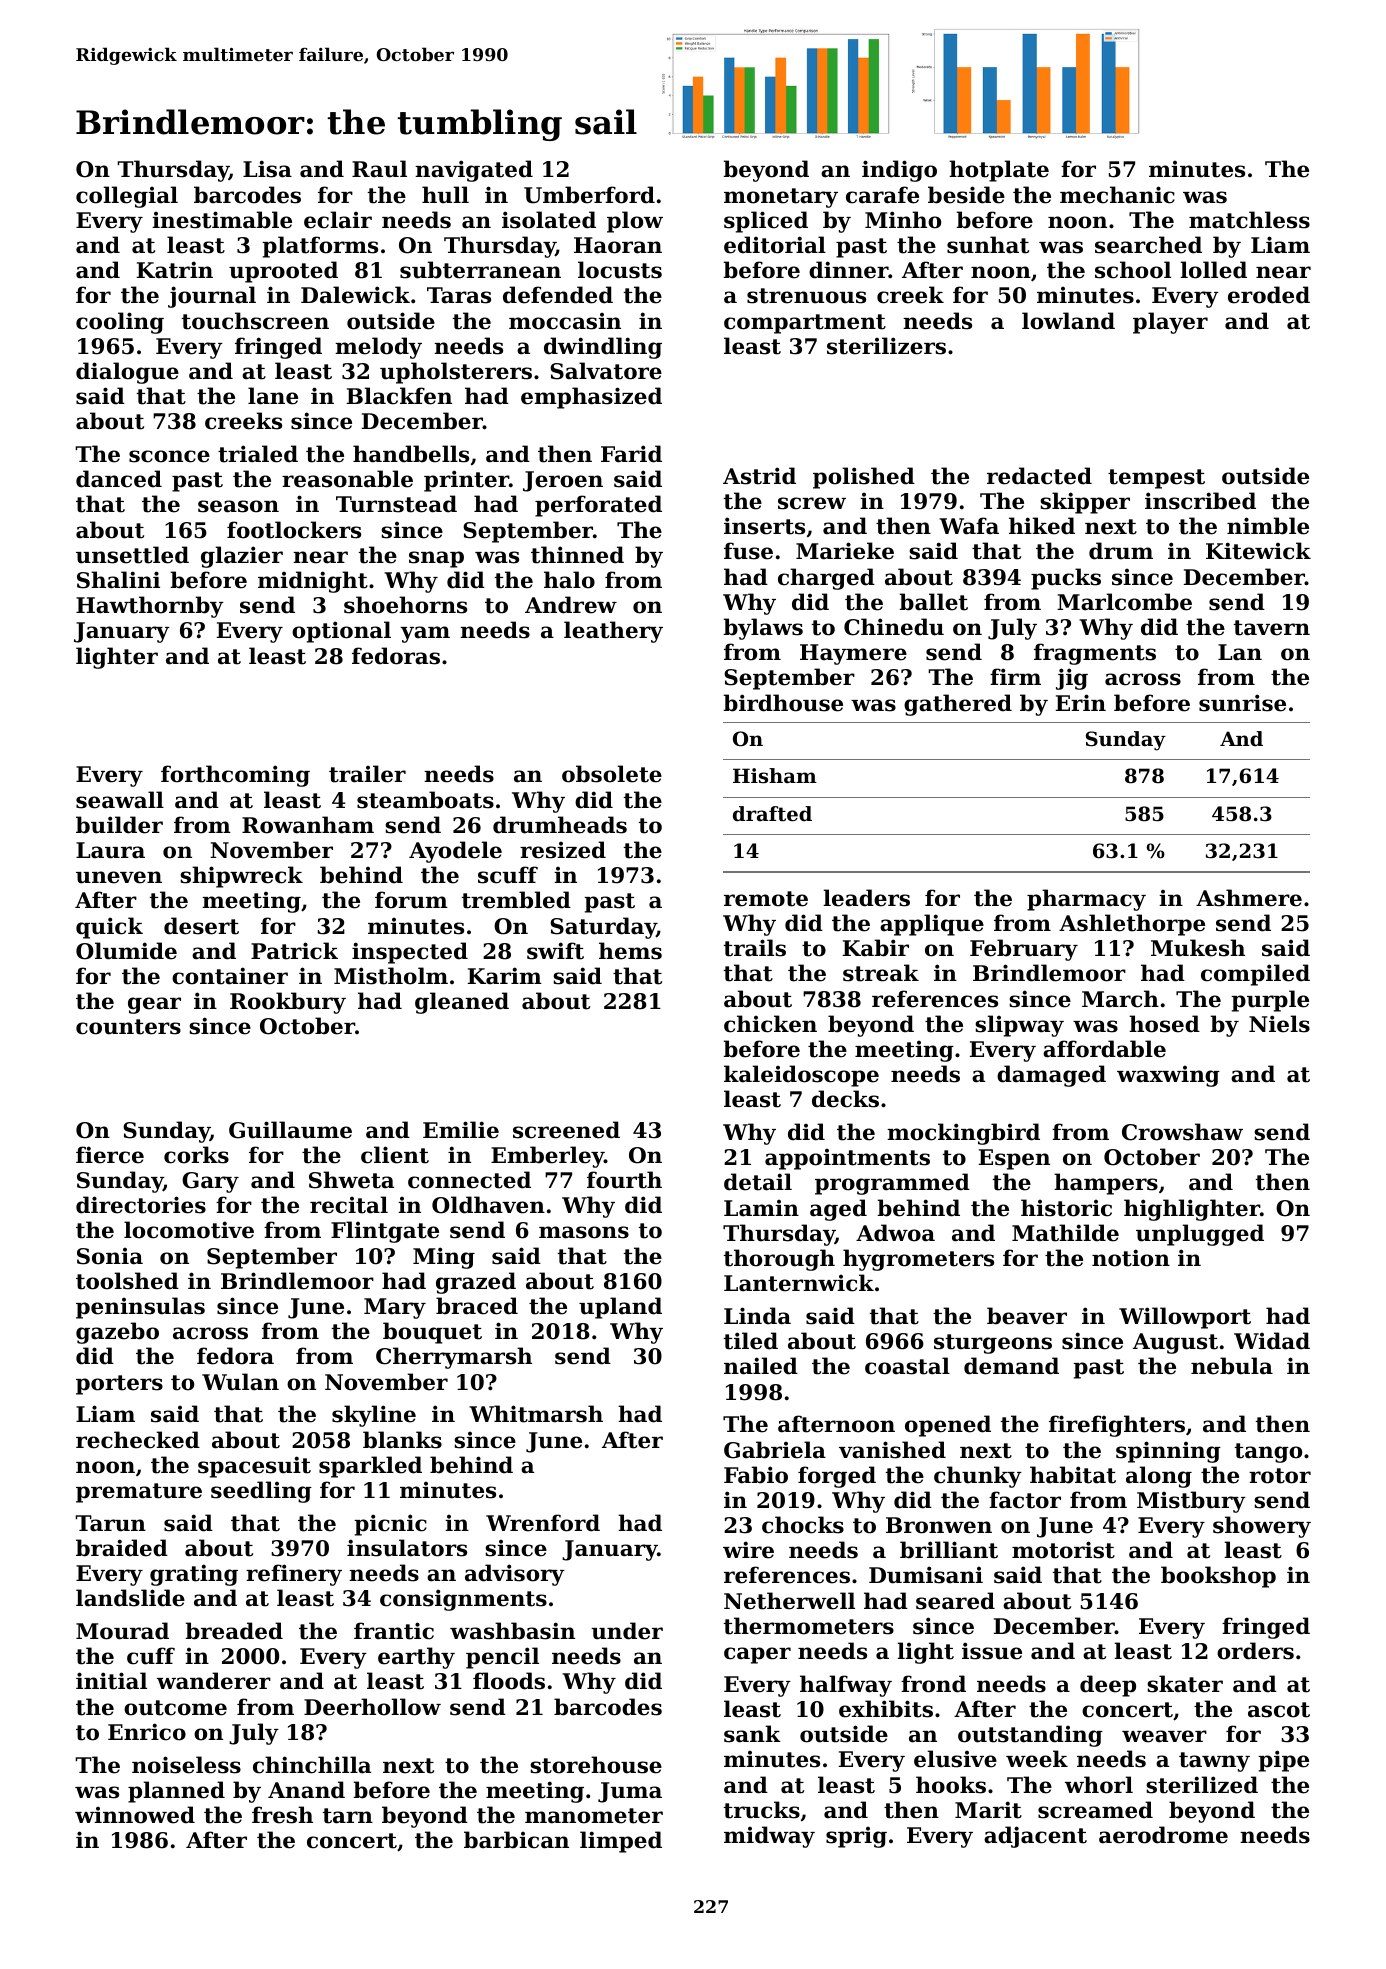  What do you see at coordinates (748, 551) in the document?
I see `fuse` at bounding box center [748, 551].
